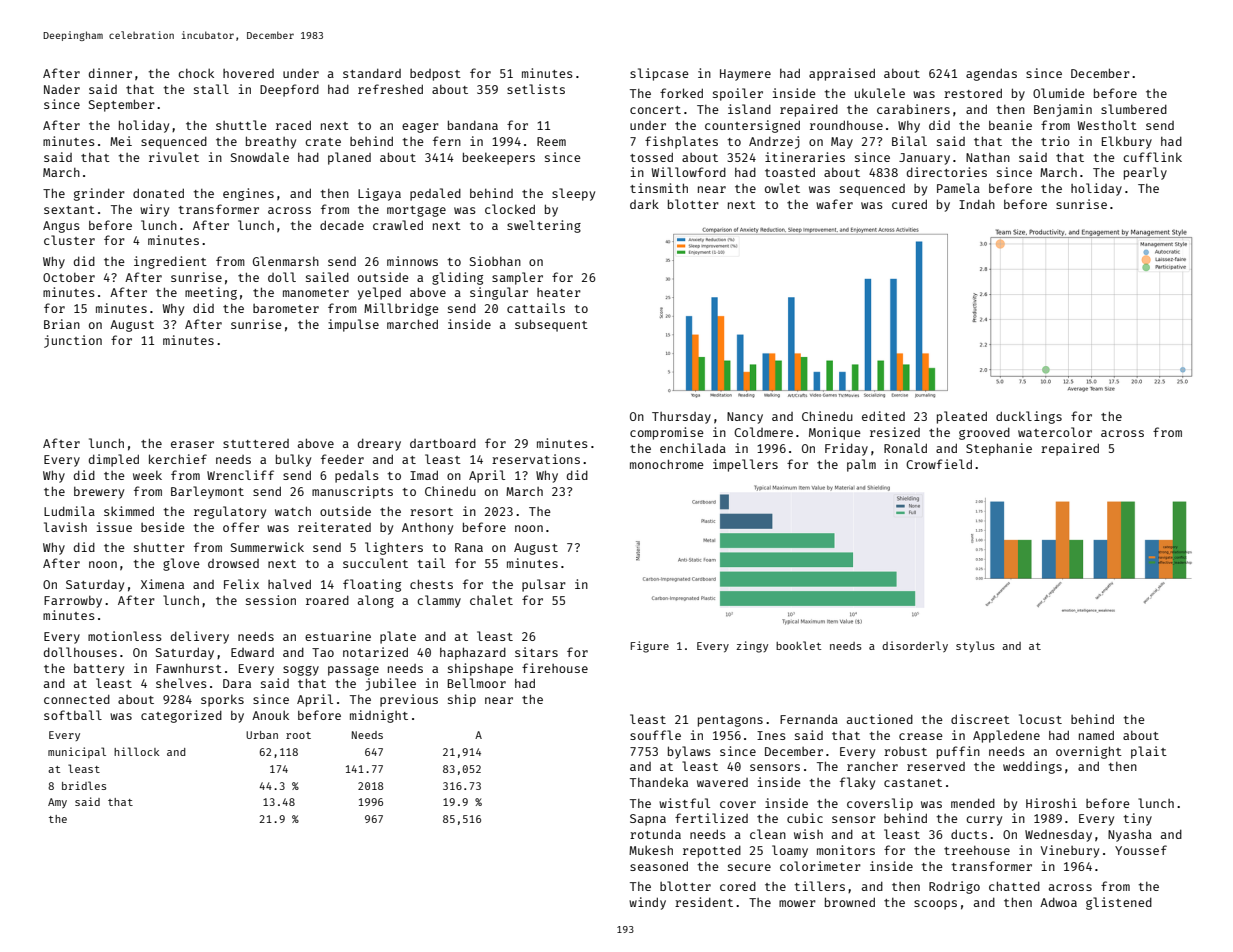 This screenshot has width=1233, height=952. Describe the element at coordinates (154, 210) in the screenshot. I see `wiry` at that location.
